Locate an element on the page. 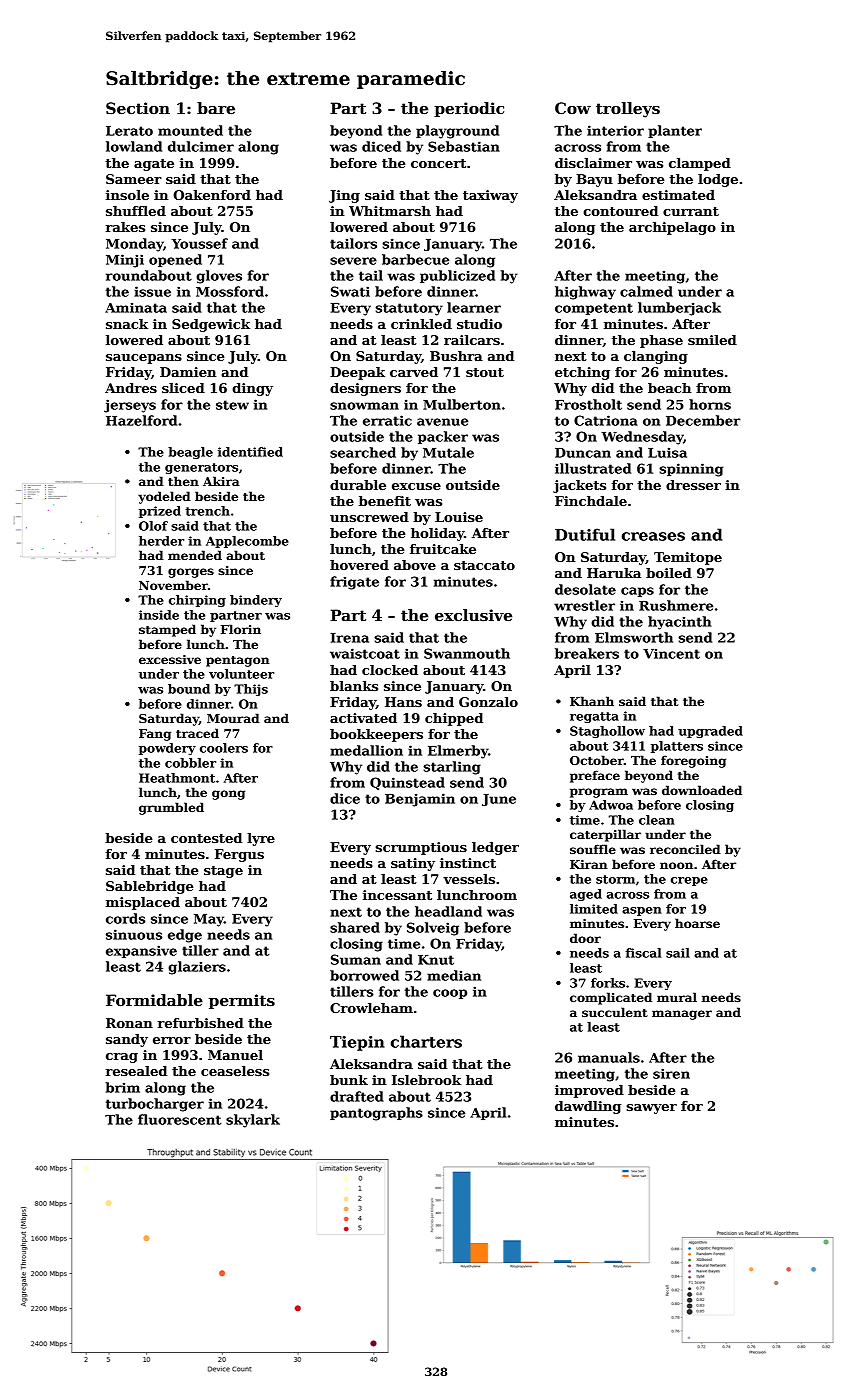  trolleys is located at coordinates (628, 110).
